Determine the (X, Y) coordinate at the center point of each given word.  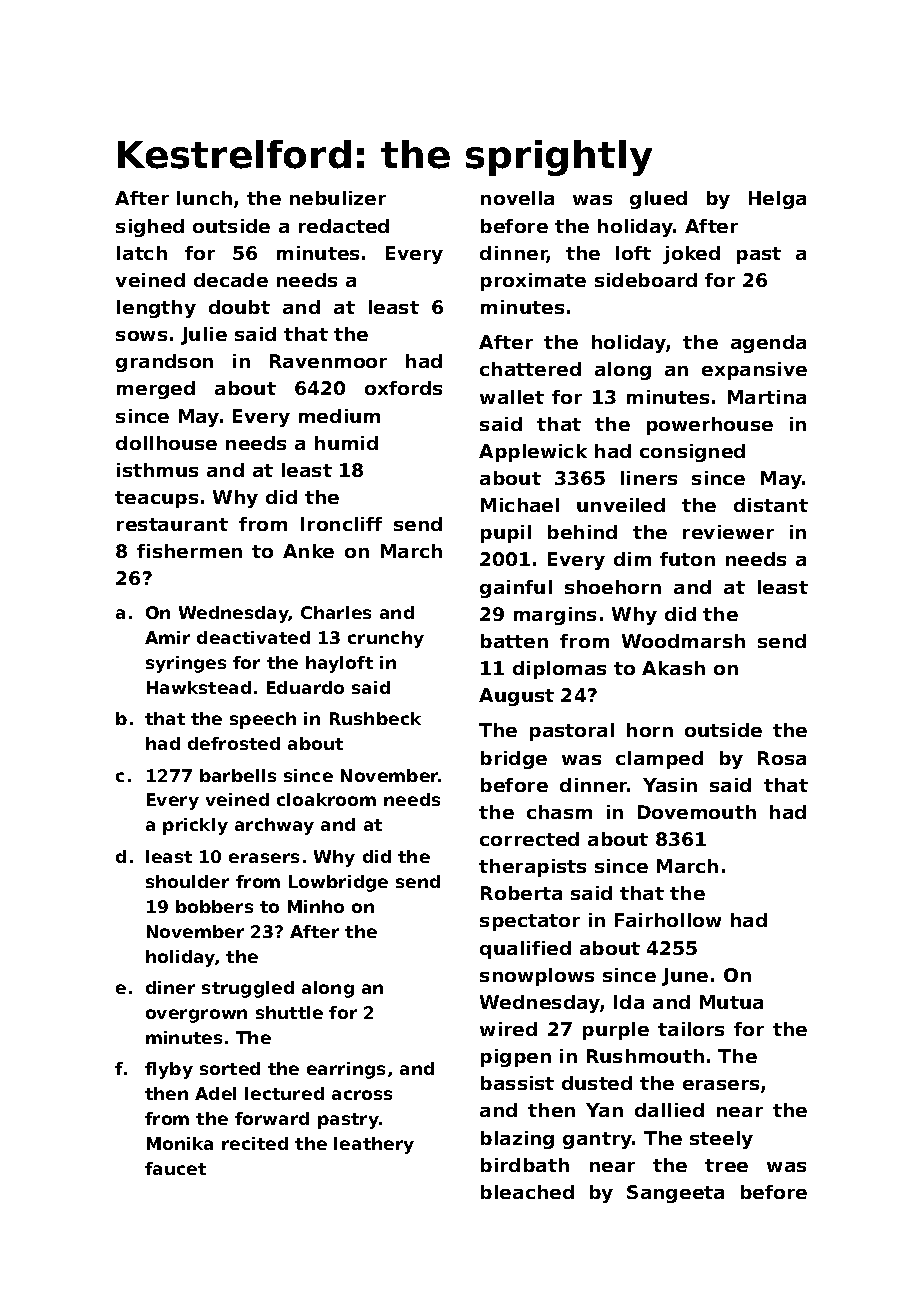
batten (514, 641)
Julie (204, 336)
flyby (169, 1070)
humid (346, 443)
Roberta (521, 893)
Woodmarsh (683, 641)
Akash (673, 668)
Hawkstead (199, 687)
